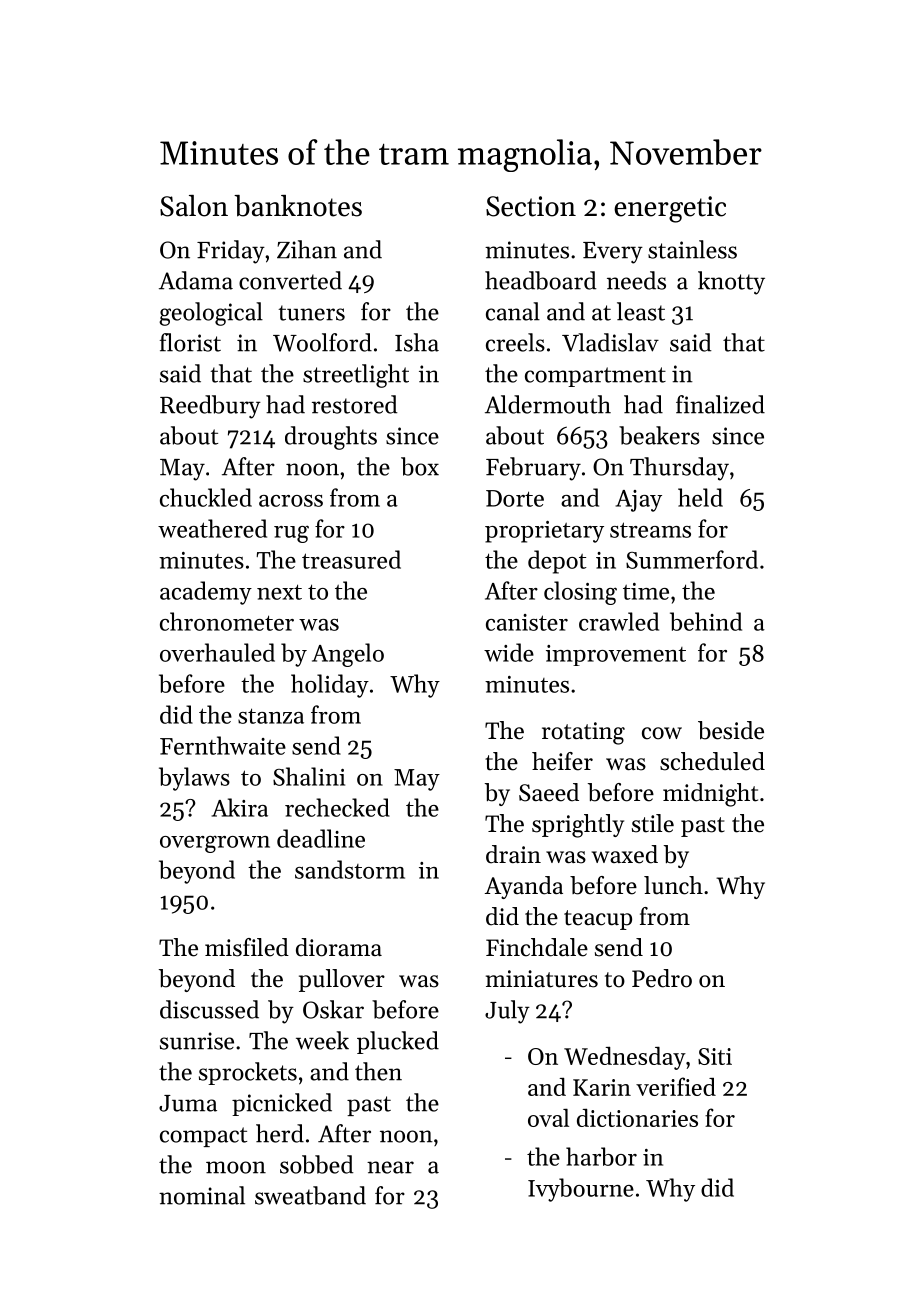  What do you see at coordinates (662, 978) in the screenshot?
I see `Pedro` at bounding box center [662, 978].
